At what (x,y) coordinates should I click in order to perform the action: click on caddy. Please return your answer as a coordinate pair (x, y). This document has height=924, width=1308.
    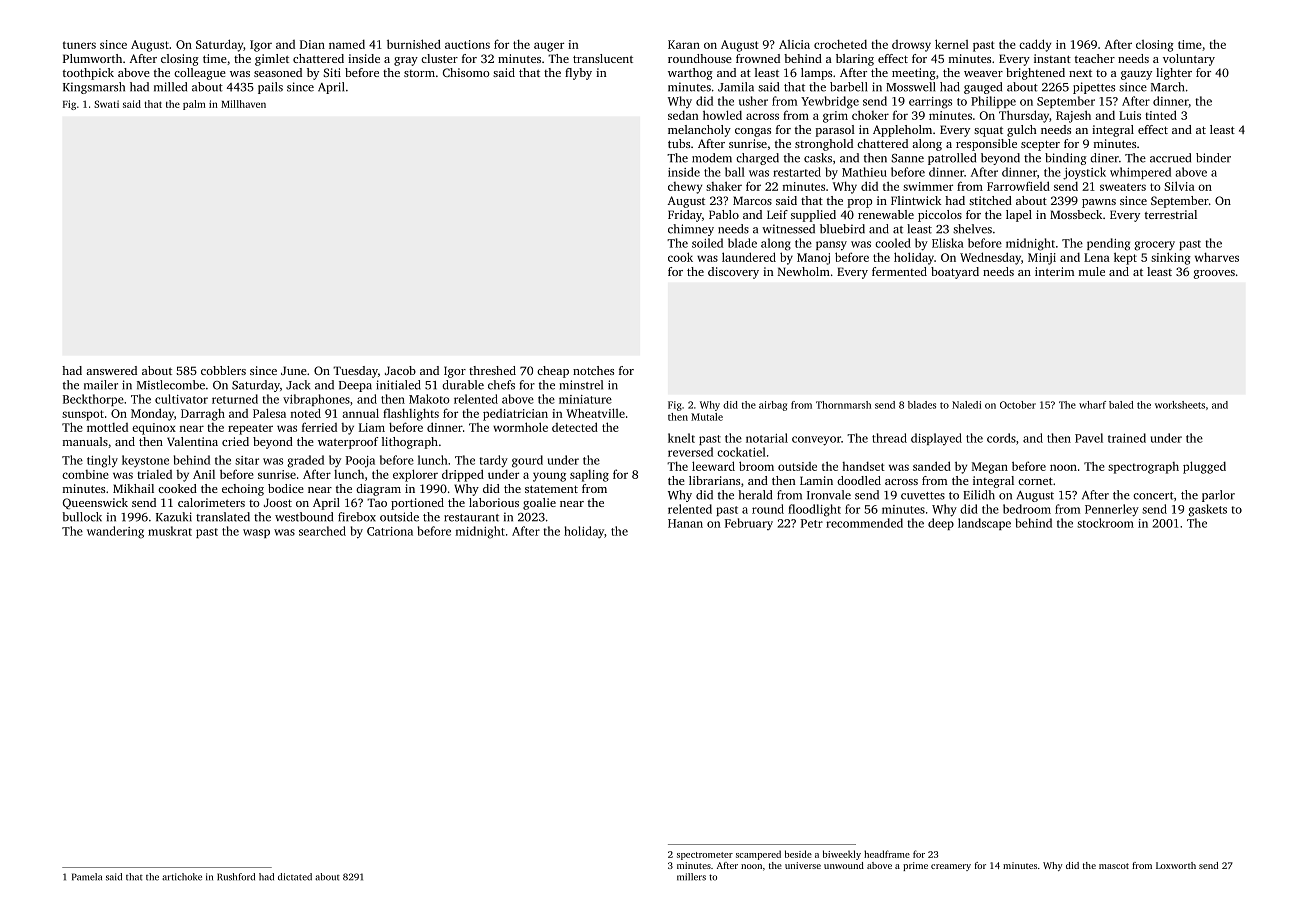
    Looking at the image, I should click on (1035, 45).
